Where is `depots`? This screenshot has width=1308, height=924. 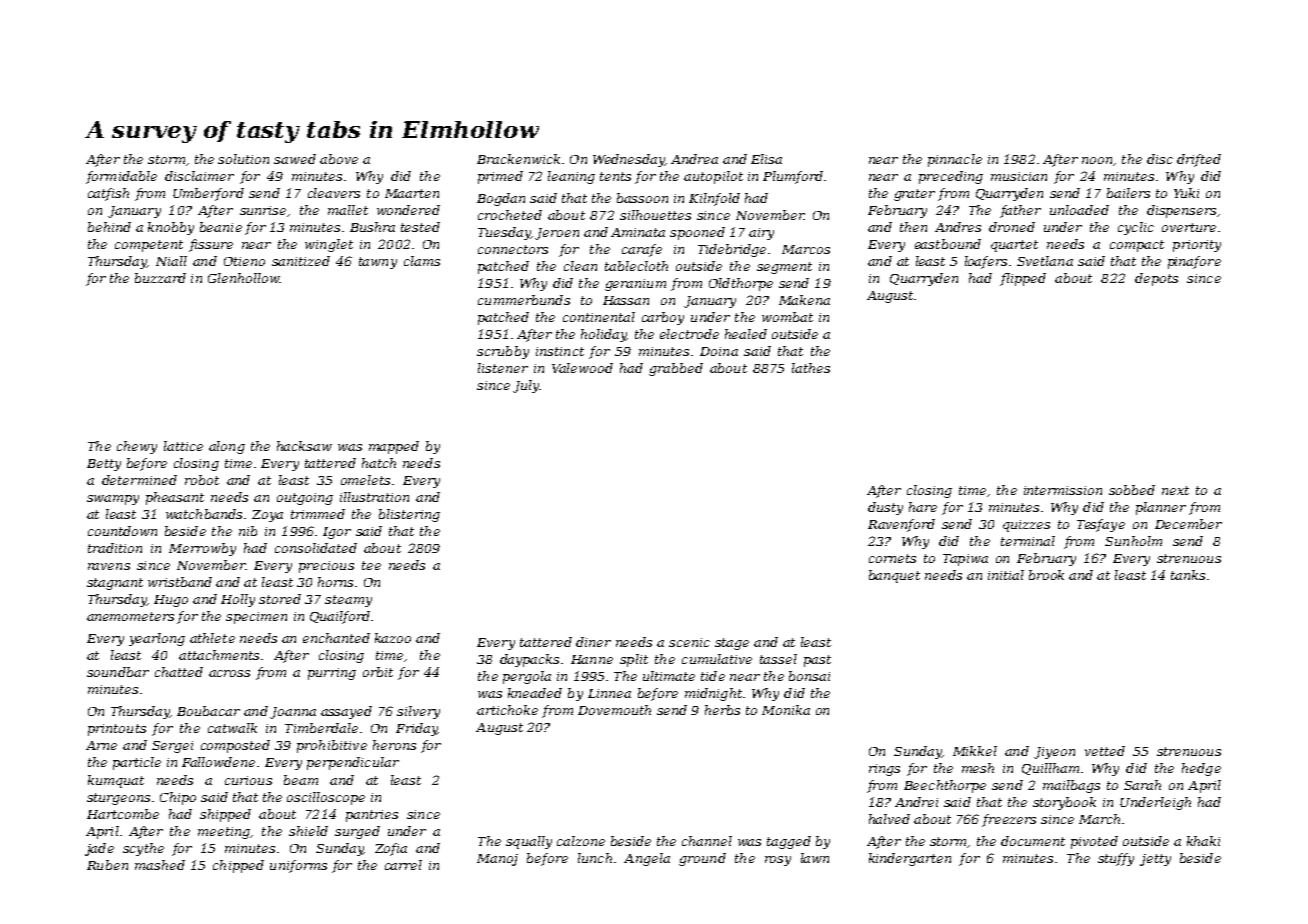 depots is located at coordinates (1156, 279).
